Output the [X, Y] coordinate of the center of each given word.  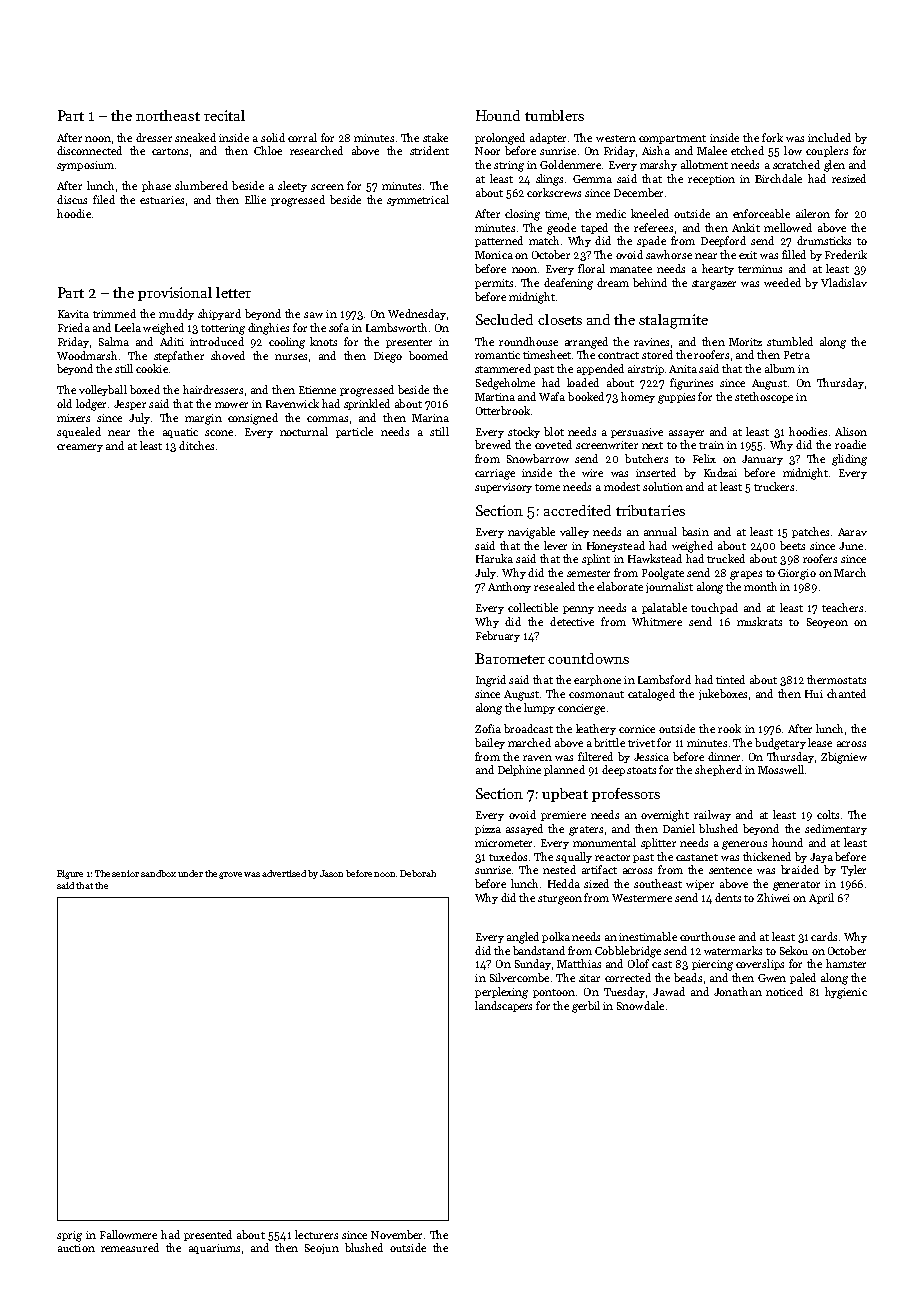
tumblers [554, 115]
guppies [676, 398]
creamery [80, 448]
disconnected [89, 150]
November [396, 1234]
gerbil [586, 1007]
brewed [493, 444]
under [190, 873]
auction [76, 1248]
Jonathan [738, 991]
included [829, 137]
